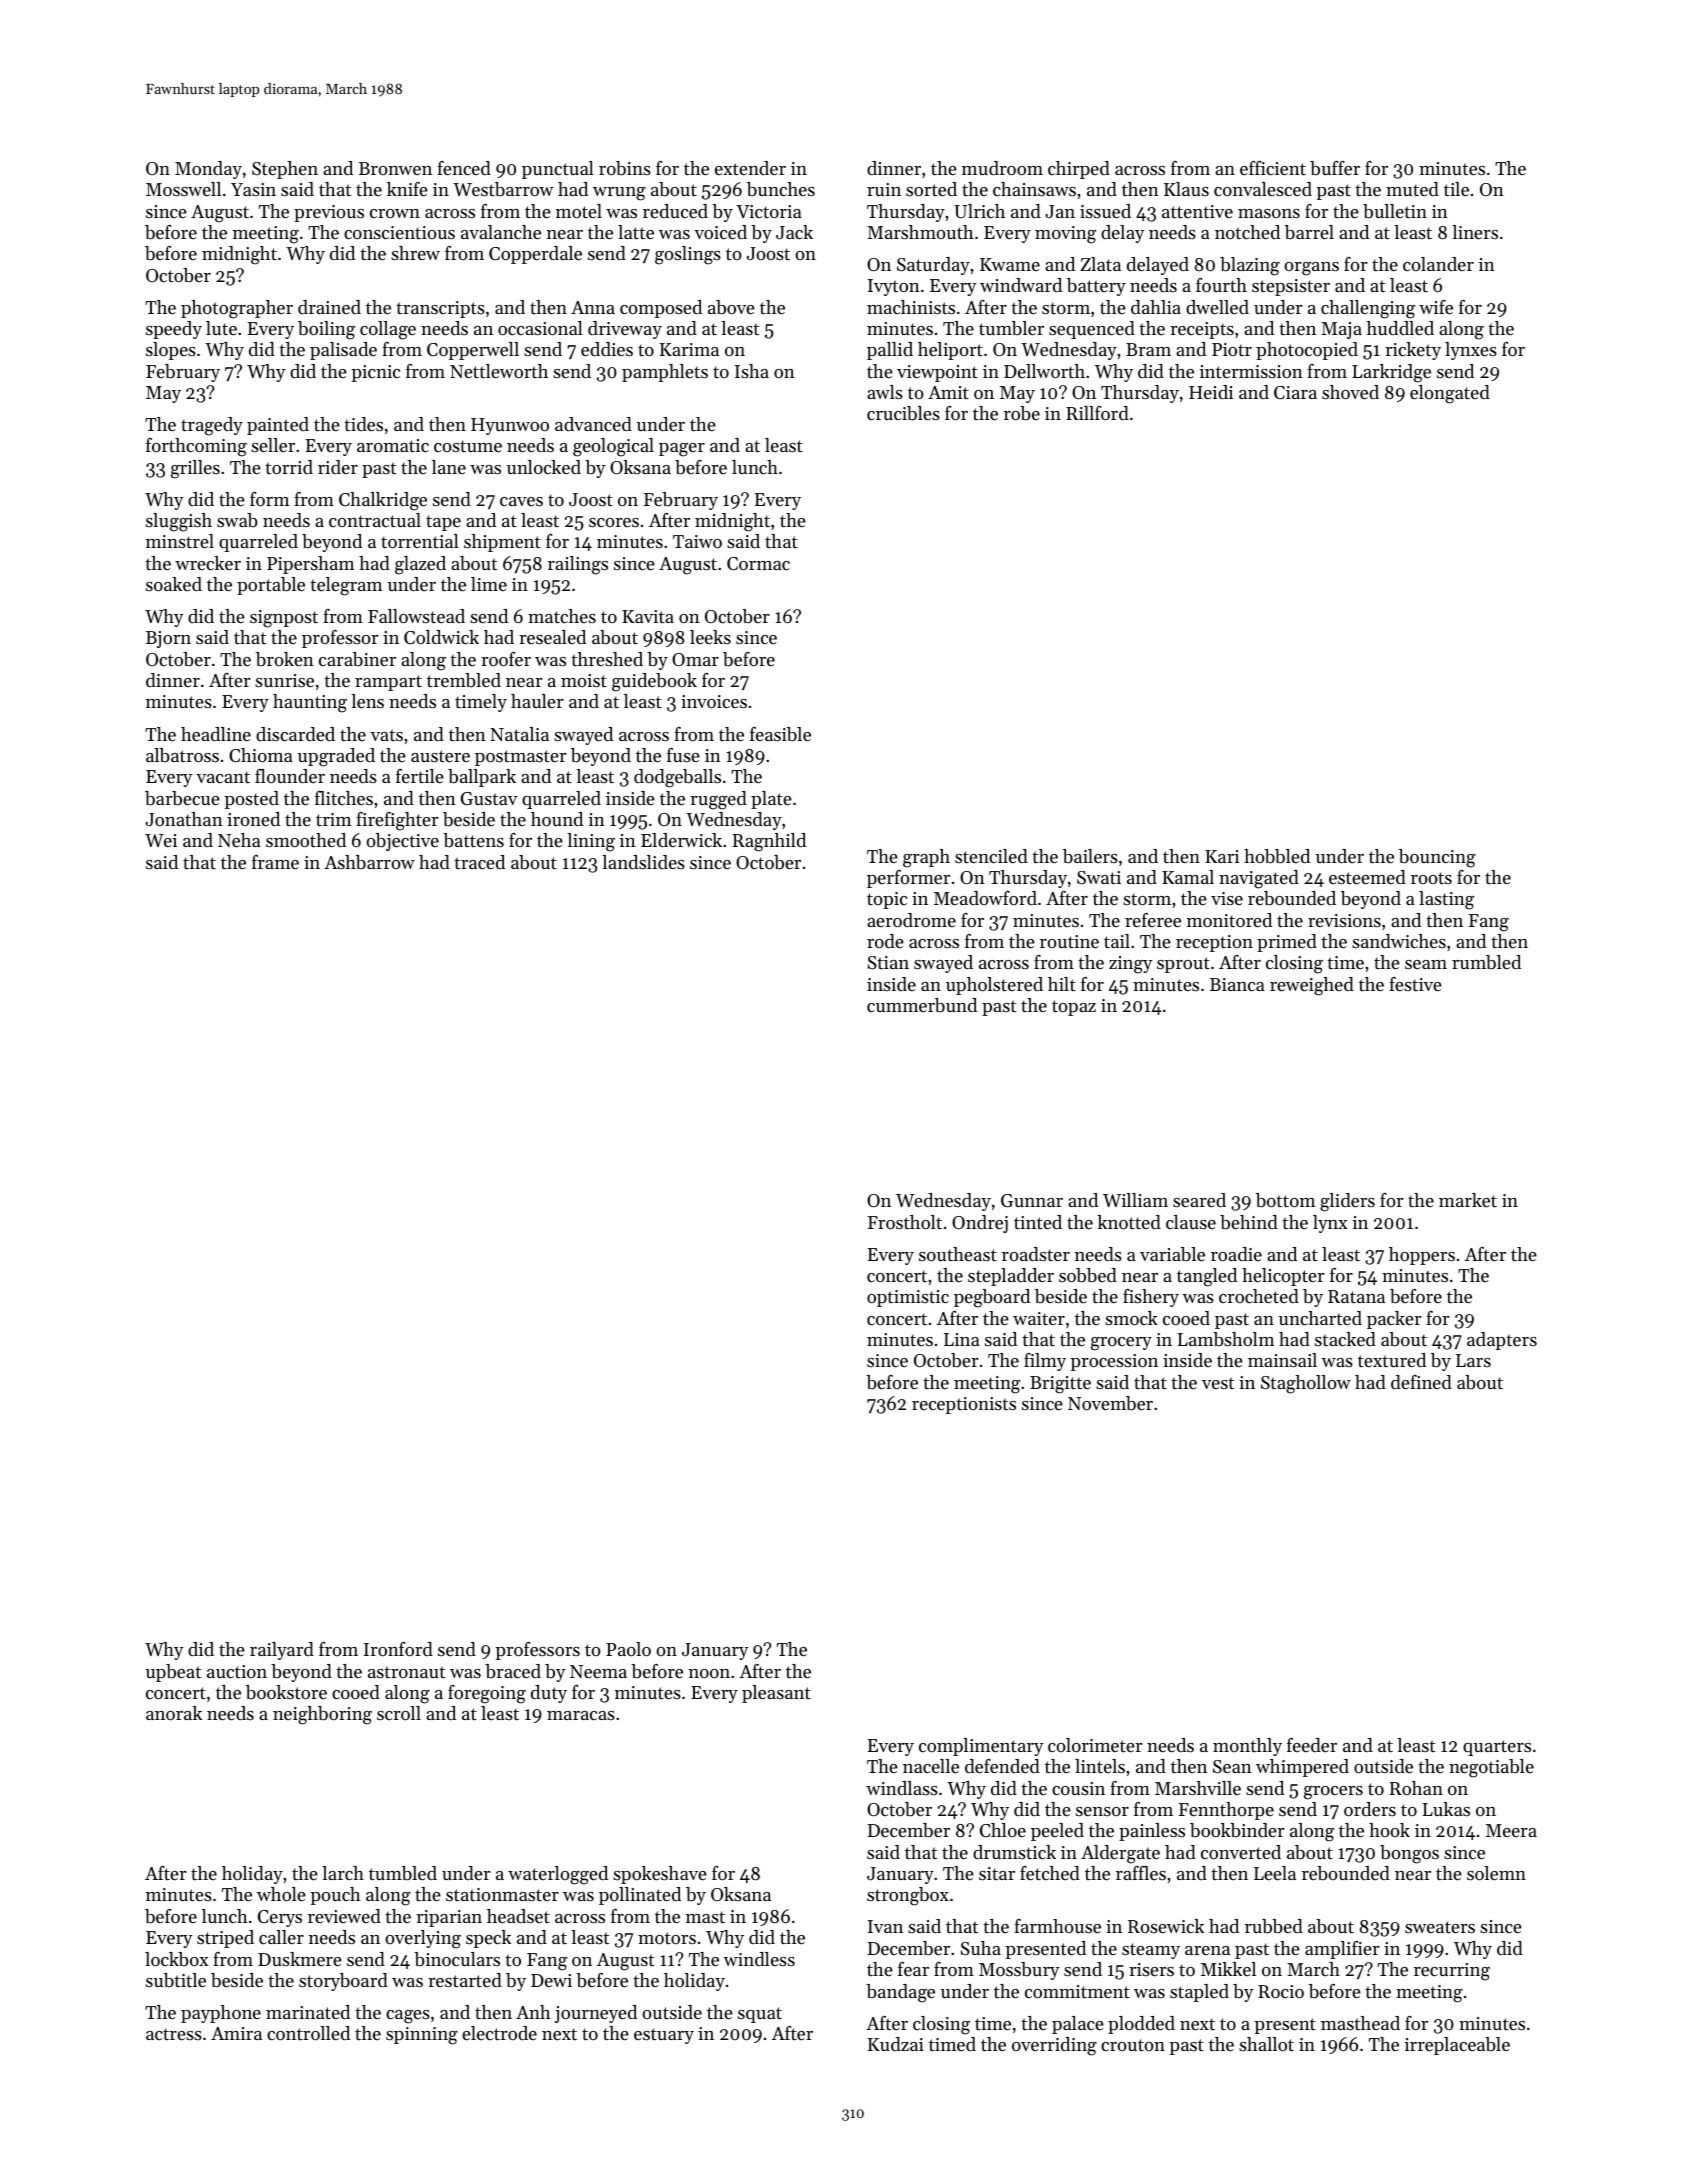 The width and height of the screenshot is (1683, 2178). What do you see at coordinates (613, 447) in the screenshot?
I see `geological` at bounding box center [613, 447].
